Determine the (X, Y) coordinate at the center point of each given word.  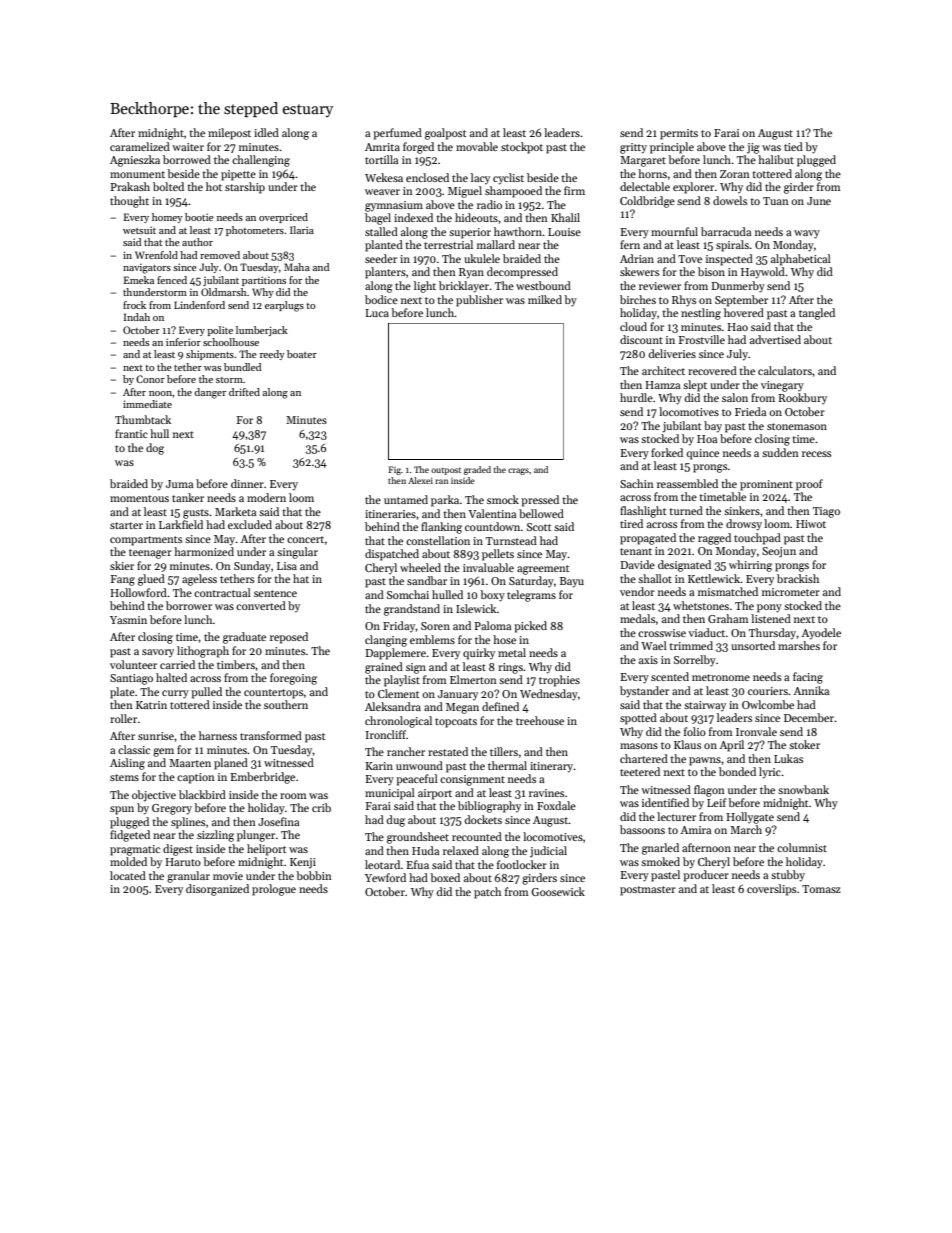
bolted (168, 186)
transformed (271, 735)
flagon (709, 791)
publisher (479, 301)
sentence (275, 593)
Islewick (476, 608)
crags (518, 471)
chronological (398, 722)
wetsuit (139, 230)
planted (384, 246)
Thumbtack (143, 419)
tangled (817, 314)
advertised (775, 339)
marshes (799, 645)
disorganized (217, 890)
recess (816, 454)
